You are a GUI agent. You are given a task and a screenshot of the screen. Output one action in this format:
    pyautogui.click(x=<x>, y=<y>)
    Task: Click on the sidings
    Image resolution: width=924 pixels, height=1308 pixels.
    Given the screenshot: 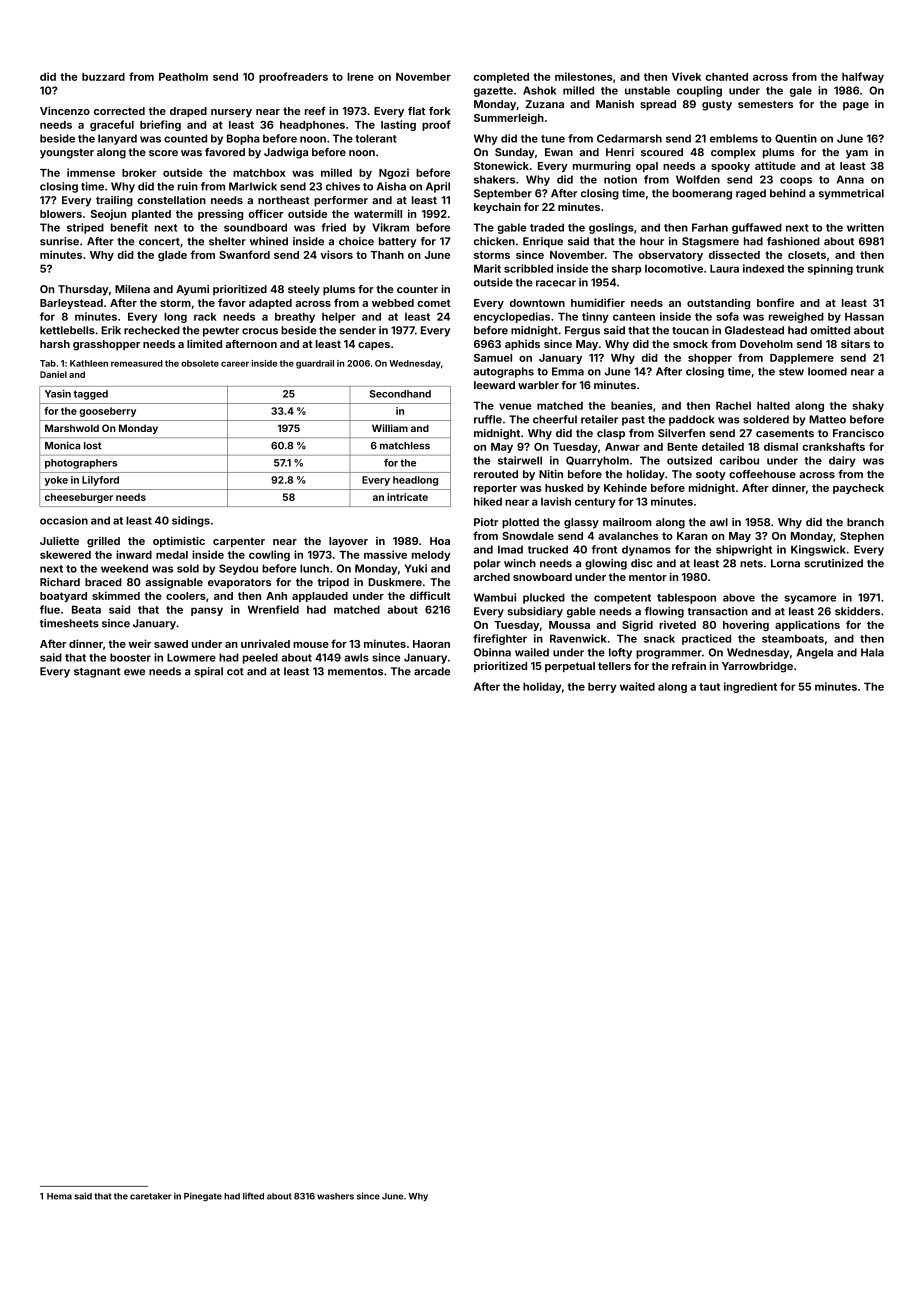 What is the action you would take?
    pyautogui.click(x=191, y=521)
